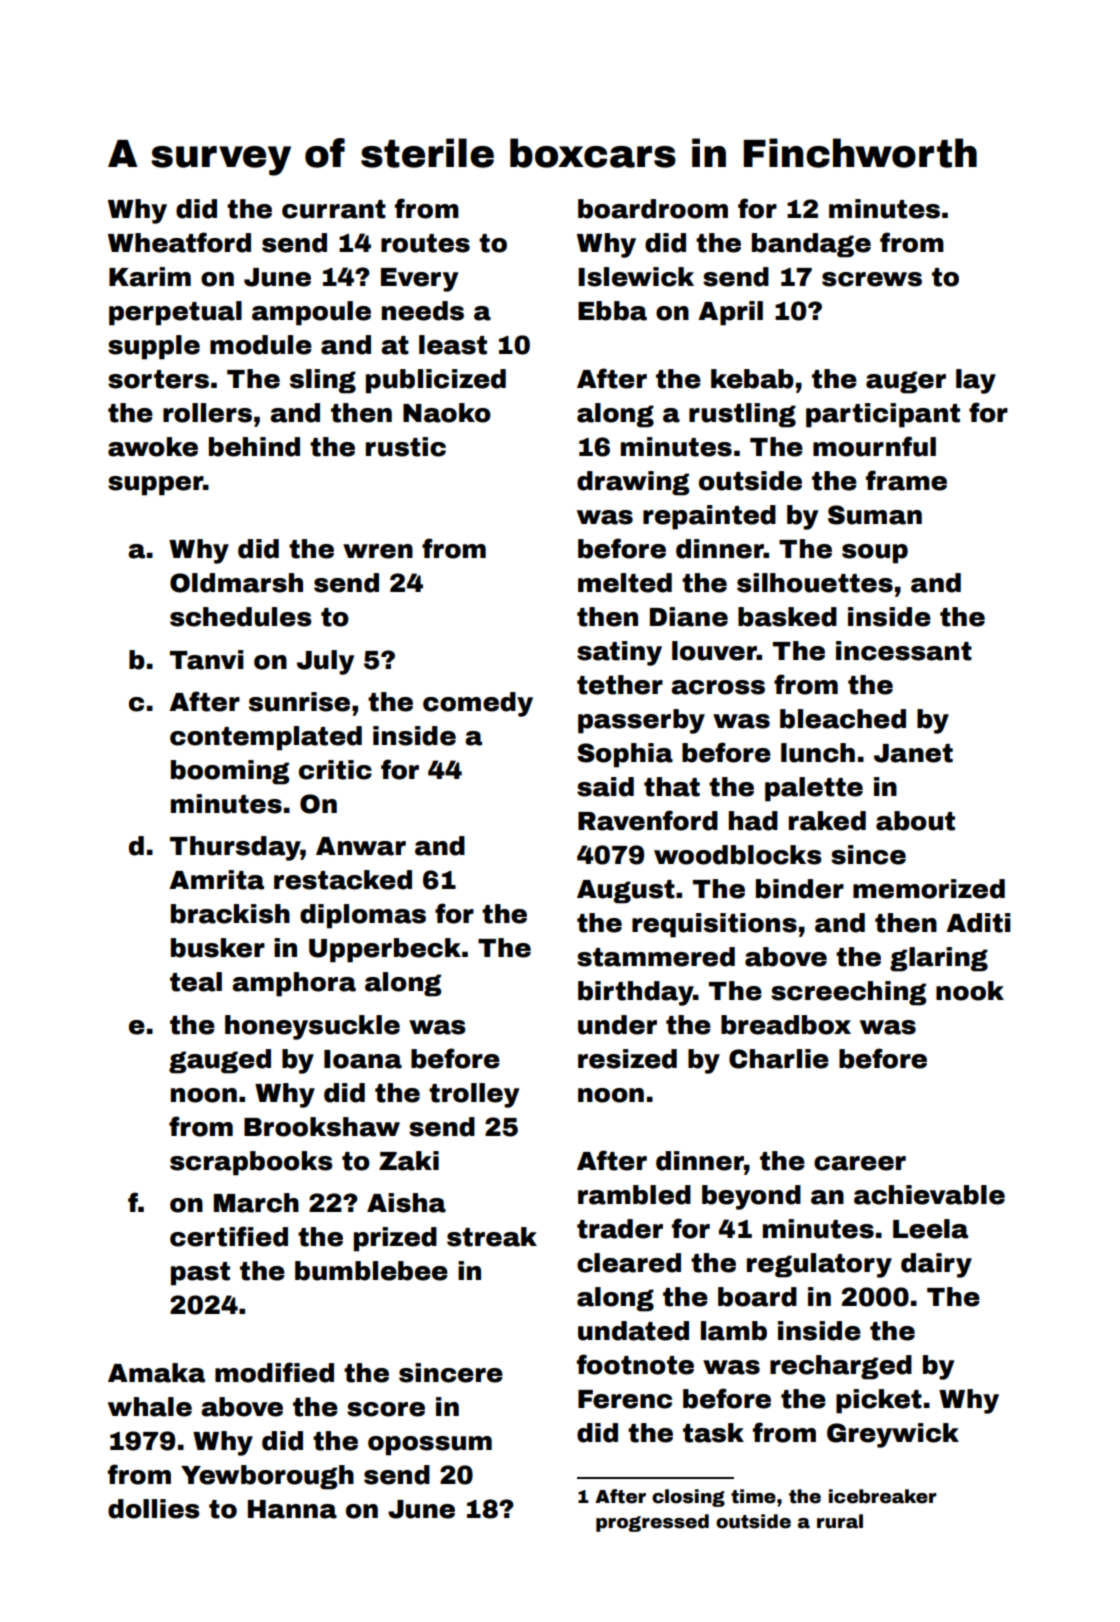  What do you see at coordinates (230, 772) in the screenshot?
I see `booming` at bounding box center [230, 772].
